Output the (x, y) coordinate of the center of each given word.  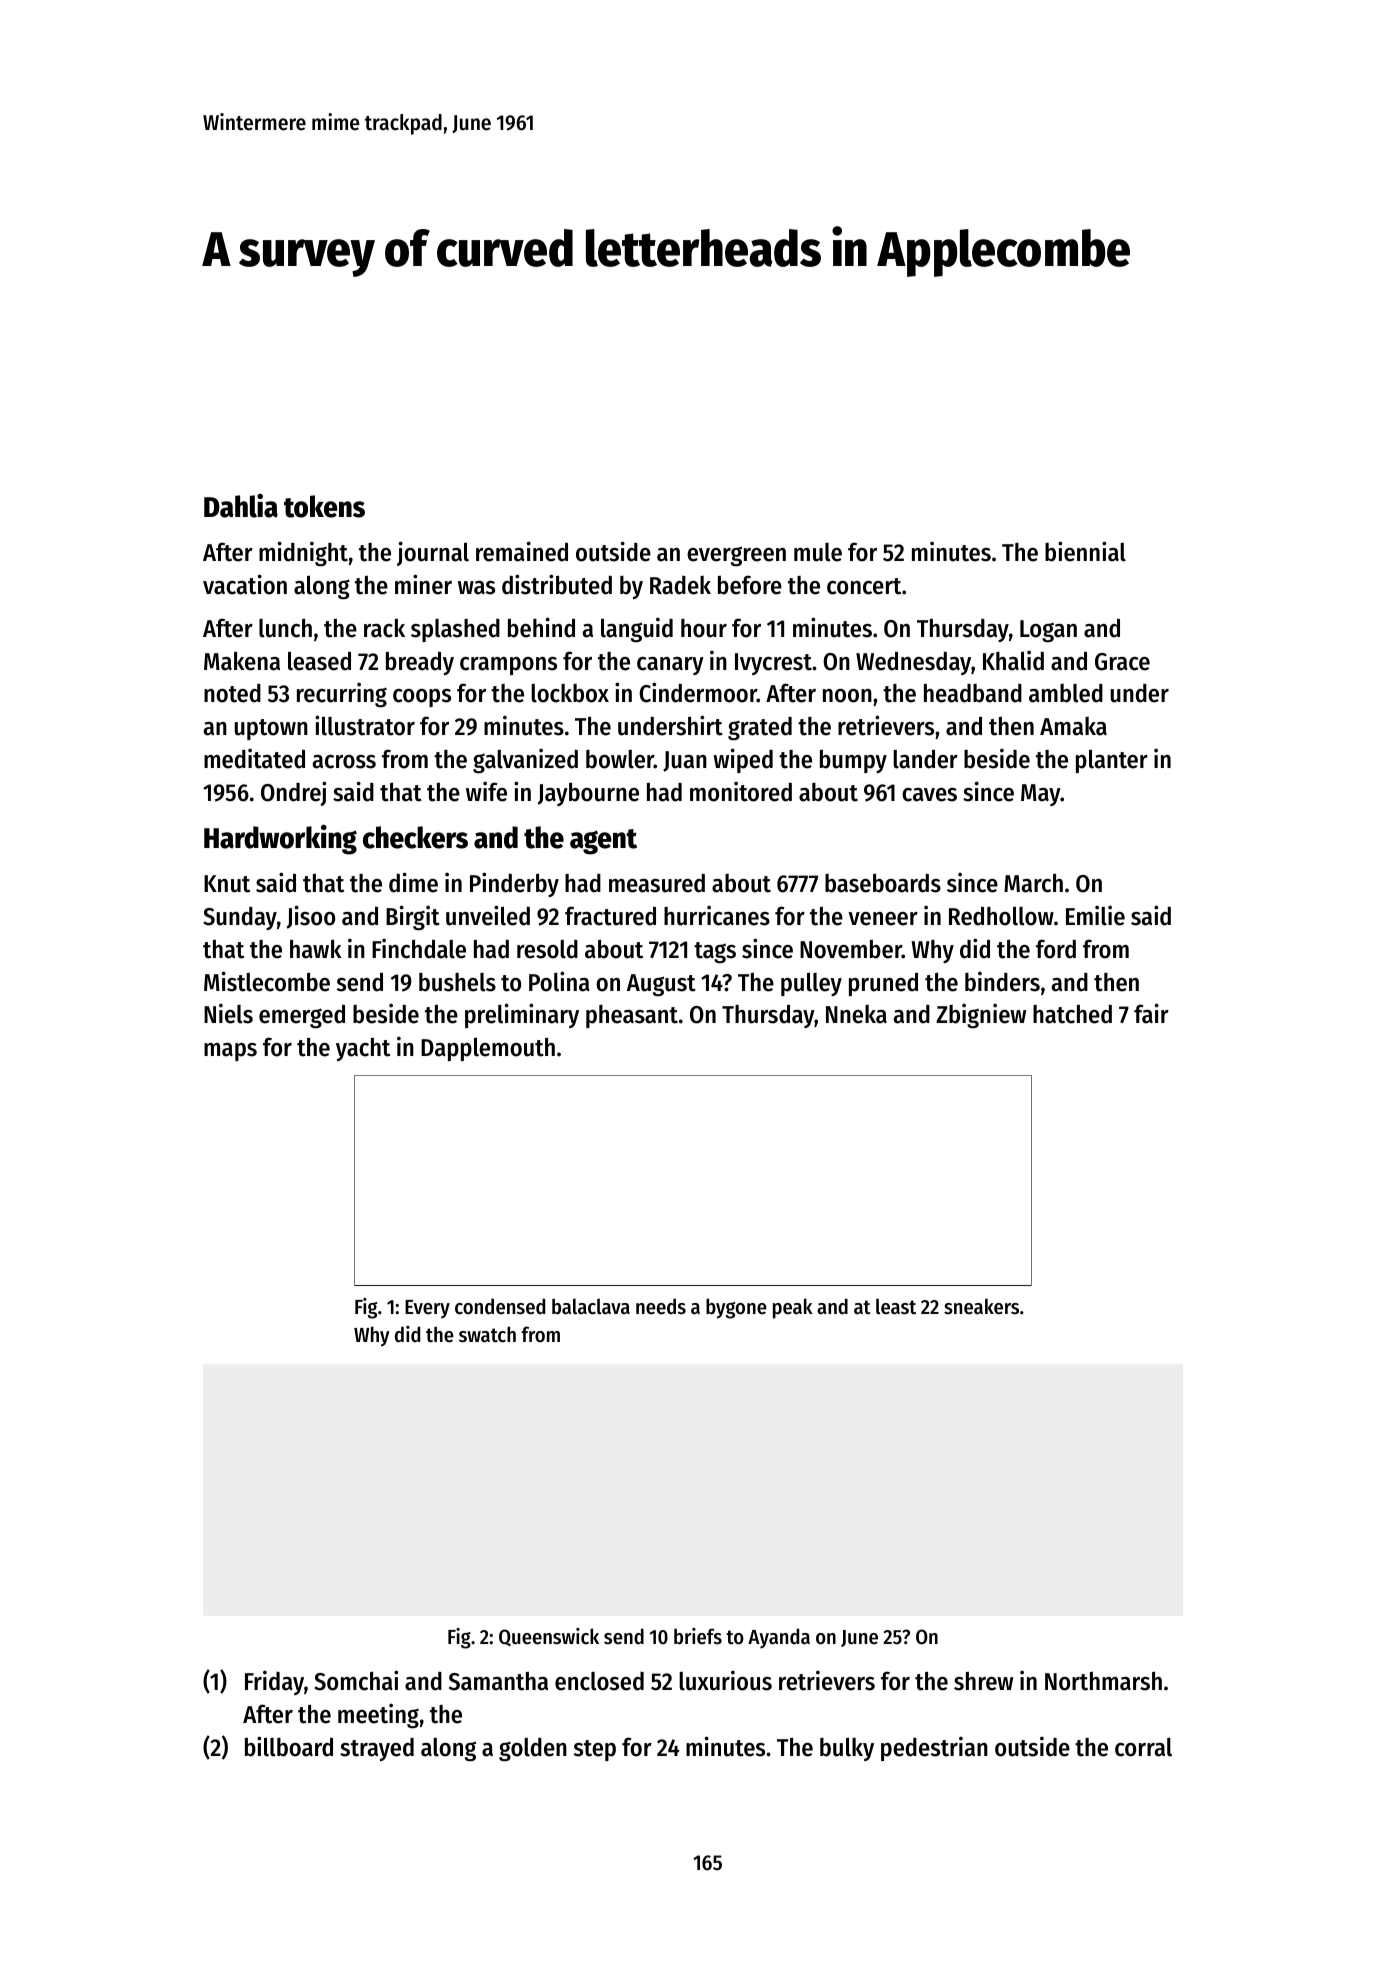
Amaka (1073, 726)
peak (793, 1308)
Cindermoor (698, 692)
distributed (557, 584)
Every (427, 1309)
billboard (289, 1746)
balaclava (591, 1306)
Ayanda (779, 1638)
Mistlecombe (267, 981)
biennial (1085, 551)
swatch (487, 1334)
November (851, 949)
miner (423, 584)
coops (422, 698)
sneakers (981, 1306)
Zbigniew (981, 1015)
